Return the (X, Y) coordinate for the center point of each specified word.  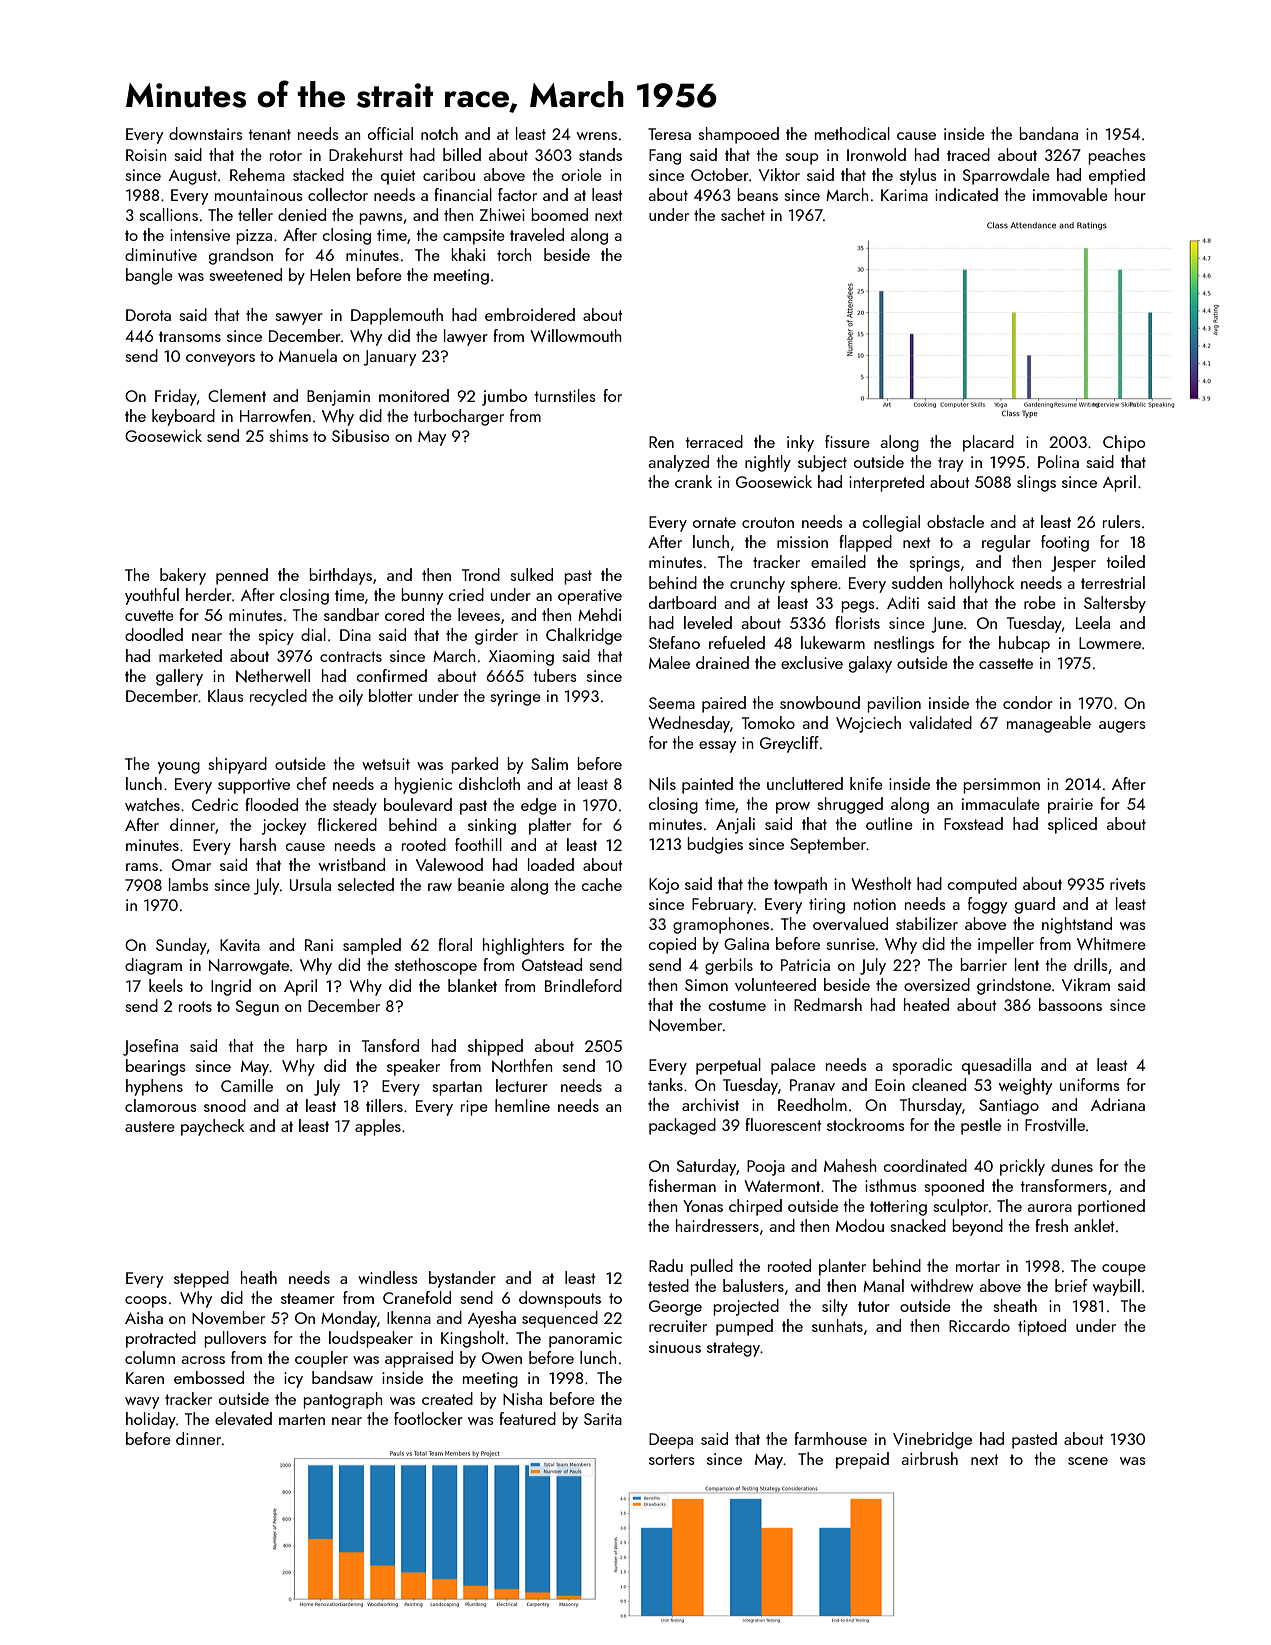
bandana (1048, 133)
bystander (462, 1279)
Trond (481, 574)
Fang (665, 157)
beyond (977, 1227)
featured (527, 1418)
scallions (168, 214)
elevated (243, 1418)
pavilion (894, 704)
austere (150, 1126)
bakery (183, 576)
